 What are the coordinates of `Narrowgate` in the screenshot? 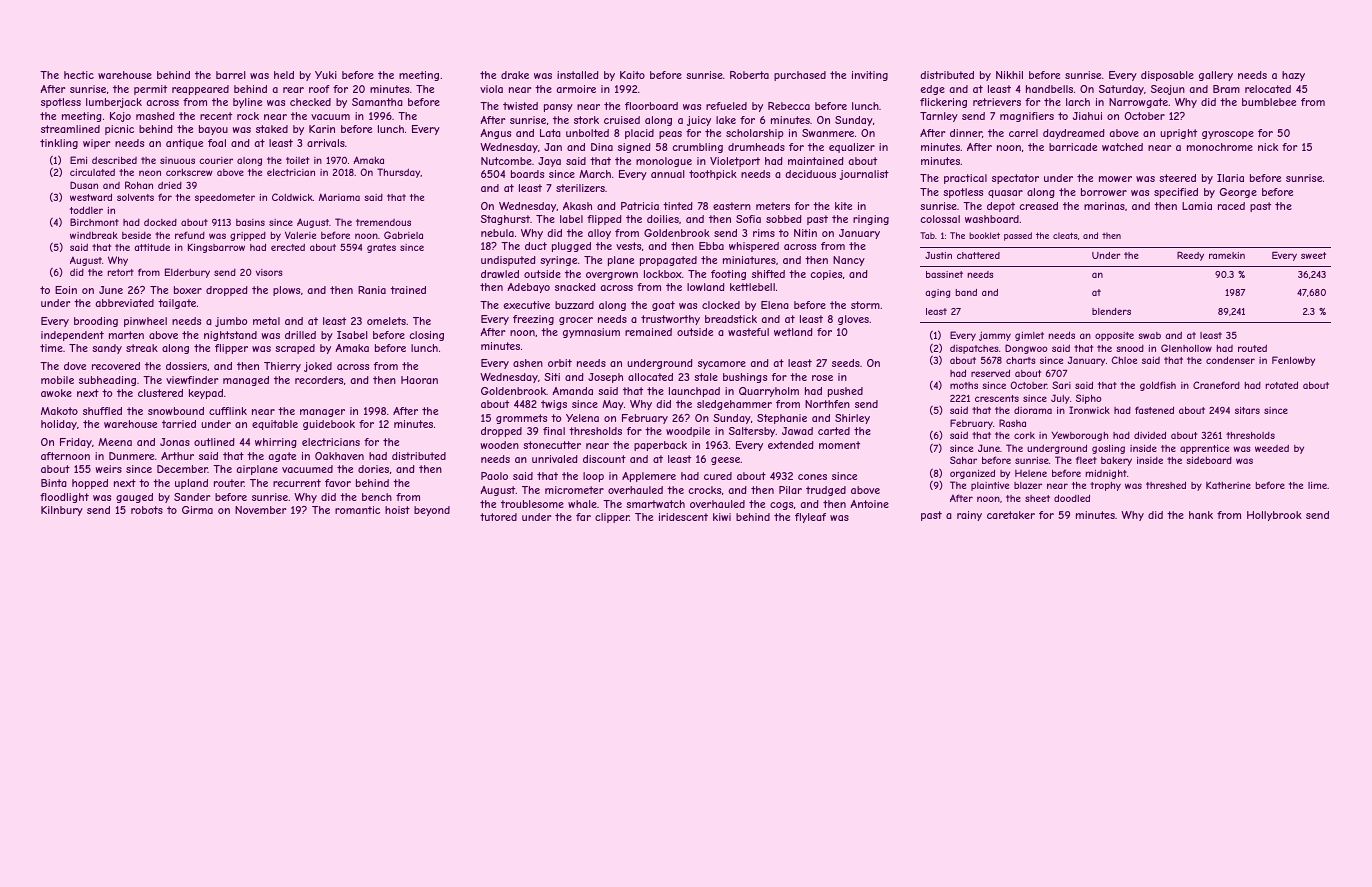 It's located at (1138, 103).
